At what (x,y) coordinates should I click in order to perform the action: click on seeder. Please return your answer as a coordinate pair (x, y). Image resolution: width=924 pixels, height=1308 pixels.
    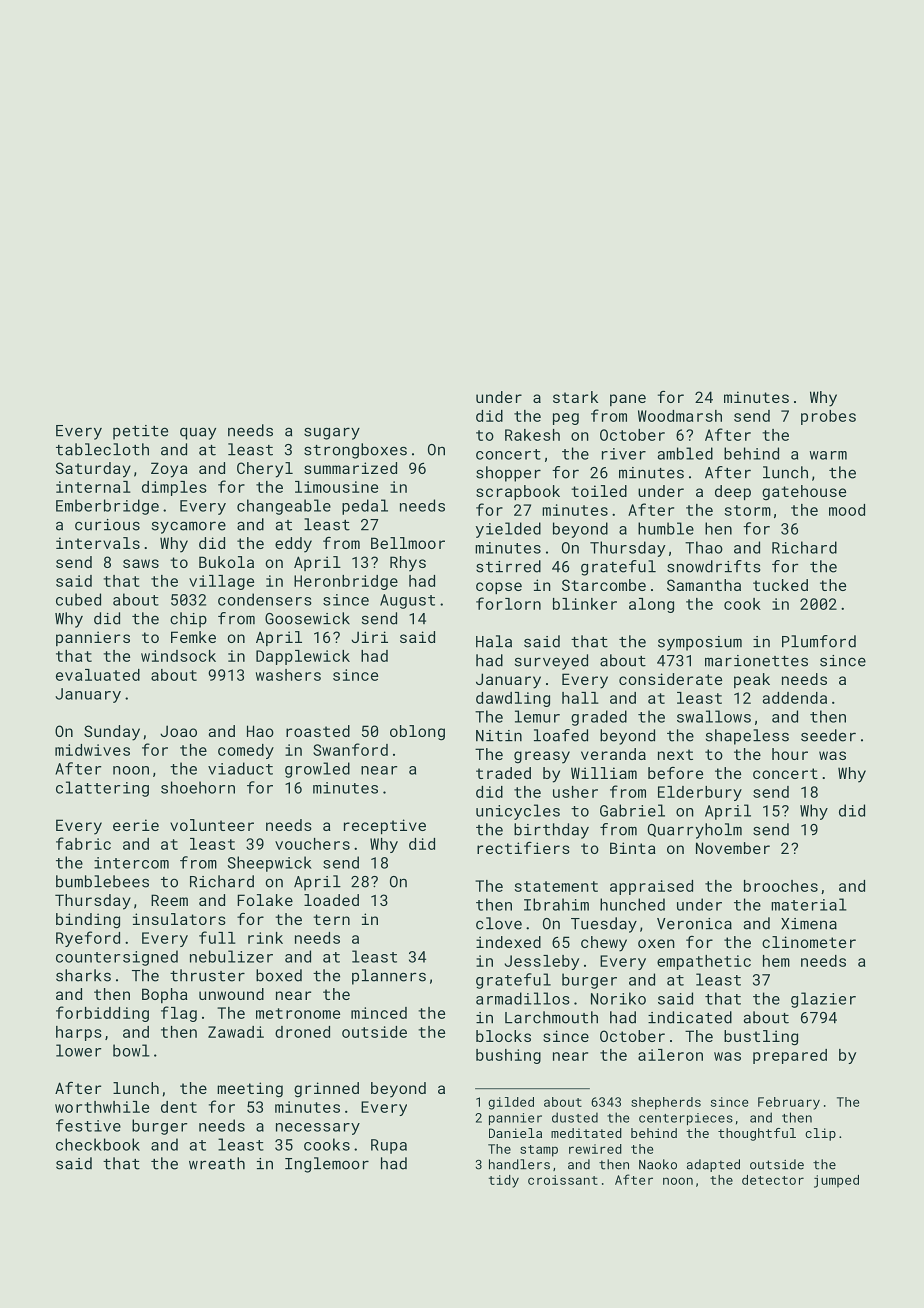
    Looking at the image, I should click on (828, 735).
